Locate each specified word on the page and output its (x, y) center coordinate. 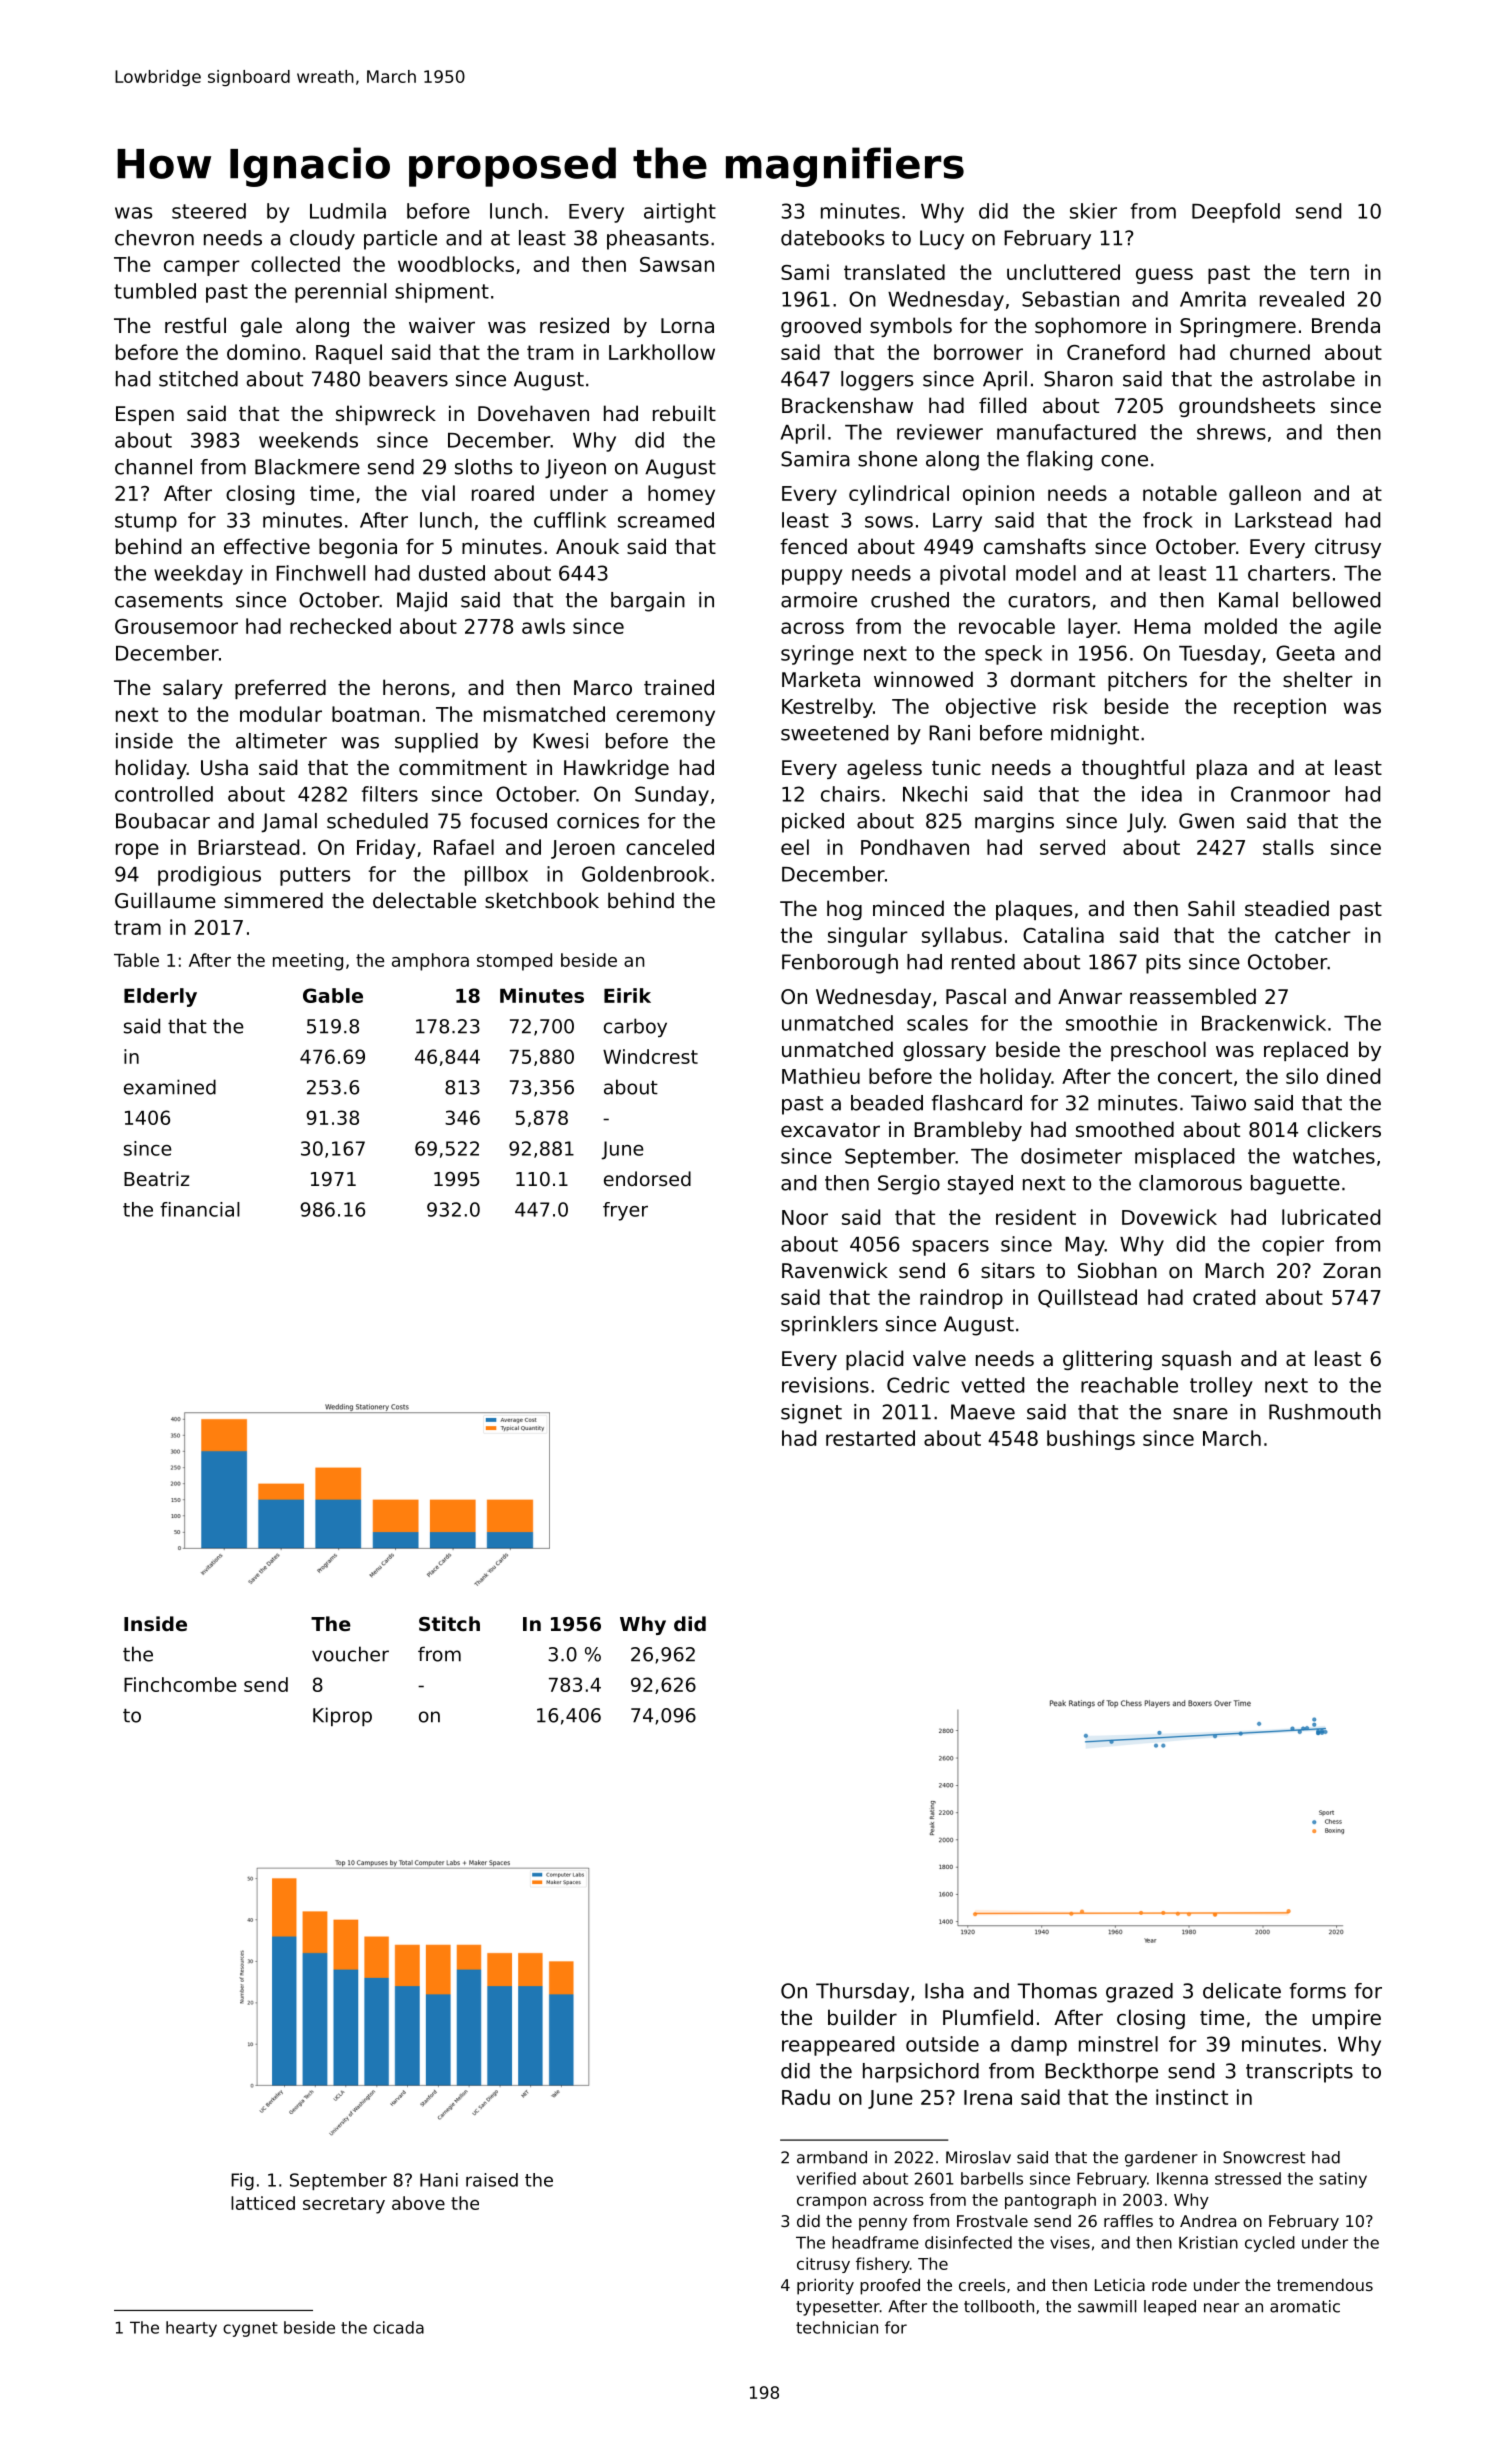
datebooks (832, 238)
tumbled (155, 291)
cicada (398, 2327)
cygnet (250, 2329)
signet (811, 1414)
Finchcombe (180, 1684)
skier (1093, 211)
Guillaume (165, 900)
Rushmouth (1325, 1412)
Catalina (1063, 935)
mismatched (544, 714)
